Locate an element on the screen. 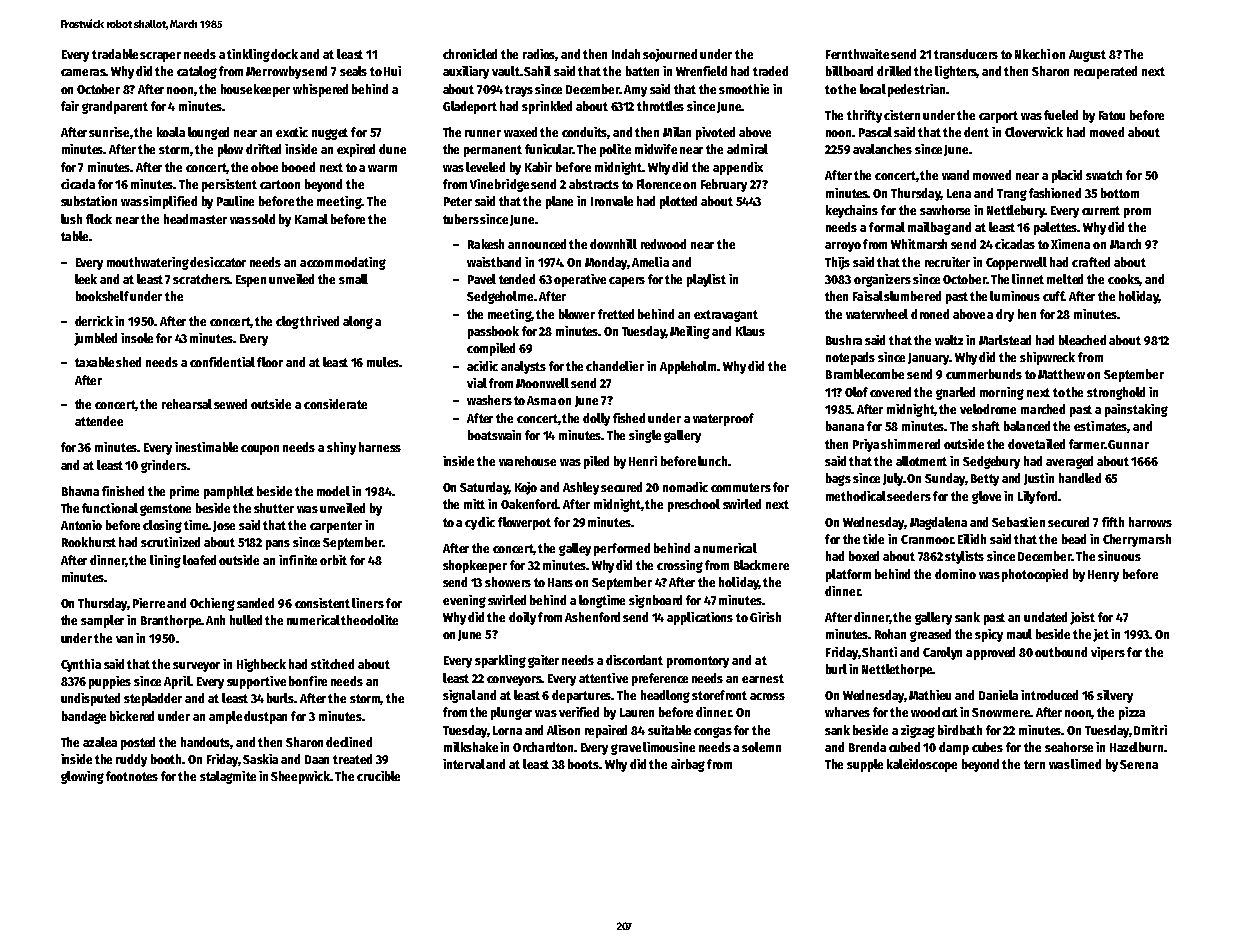 The image size is (1233, 952). Betty is located at coordinates (985, 480).
